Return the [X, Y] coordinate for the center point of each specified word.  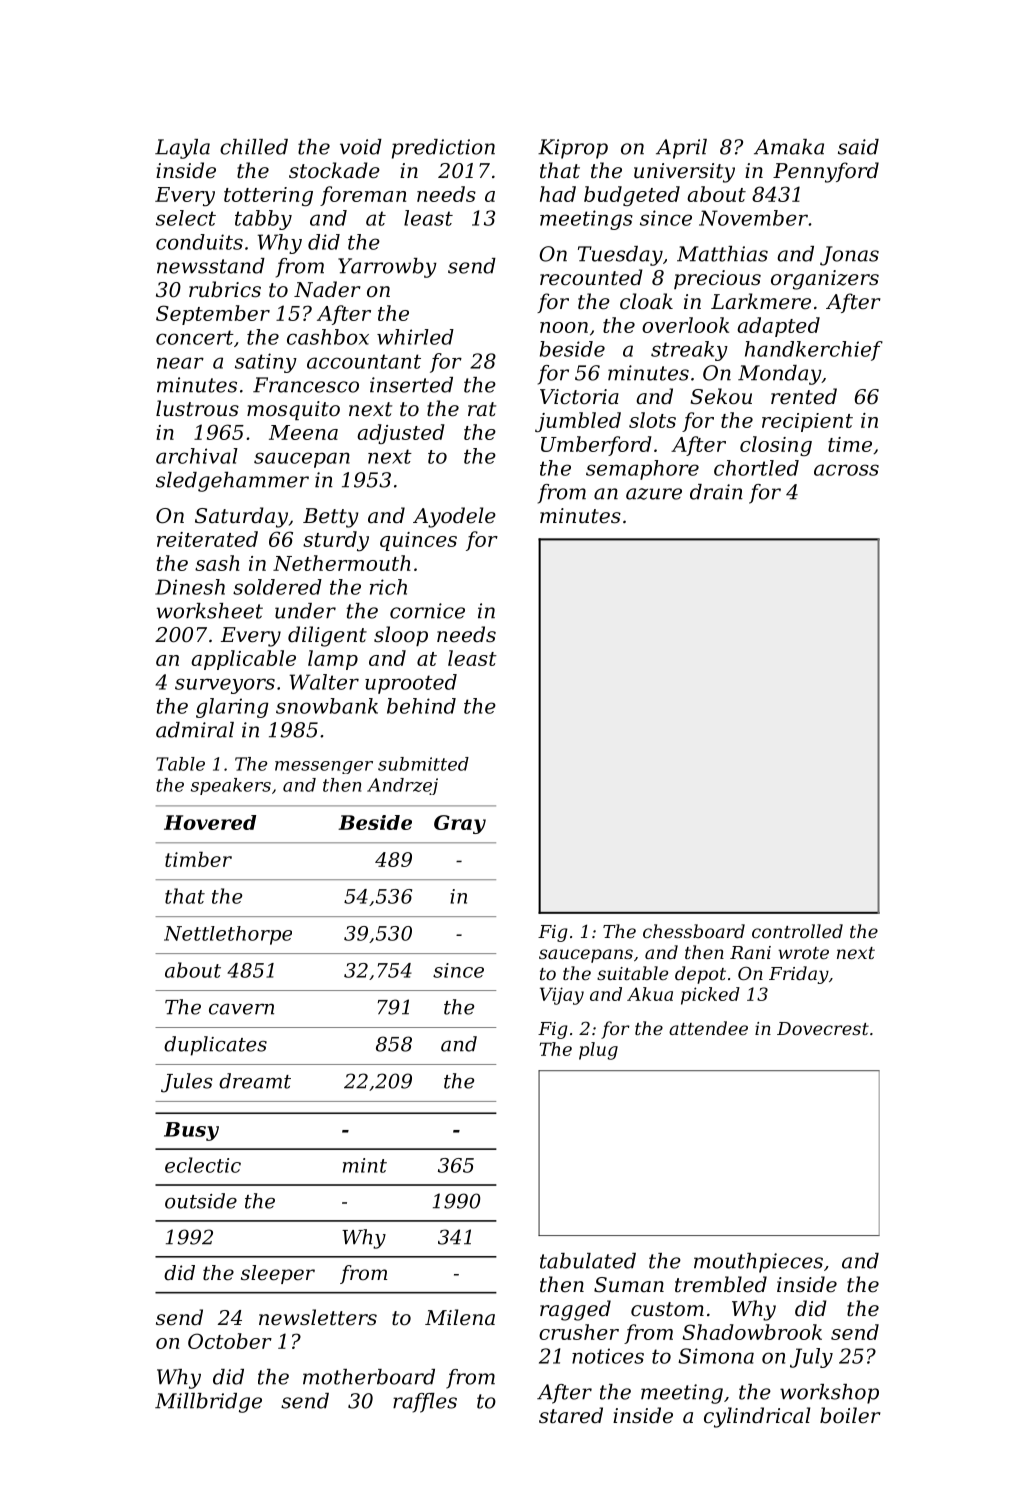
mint [365, 1165]
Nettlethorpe [228, 935]
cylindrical [757, 1417]
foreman [363, 196]
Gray [460, 824]
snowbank [327, 706]
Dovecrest [823, 1028]
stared [571, 1415]
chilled [254, 147]
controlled [797, 931]
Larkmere [761, 301]
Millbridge [208, 1403]
